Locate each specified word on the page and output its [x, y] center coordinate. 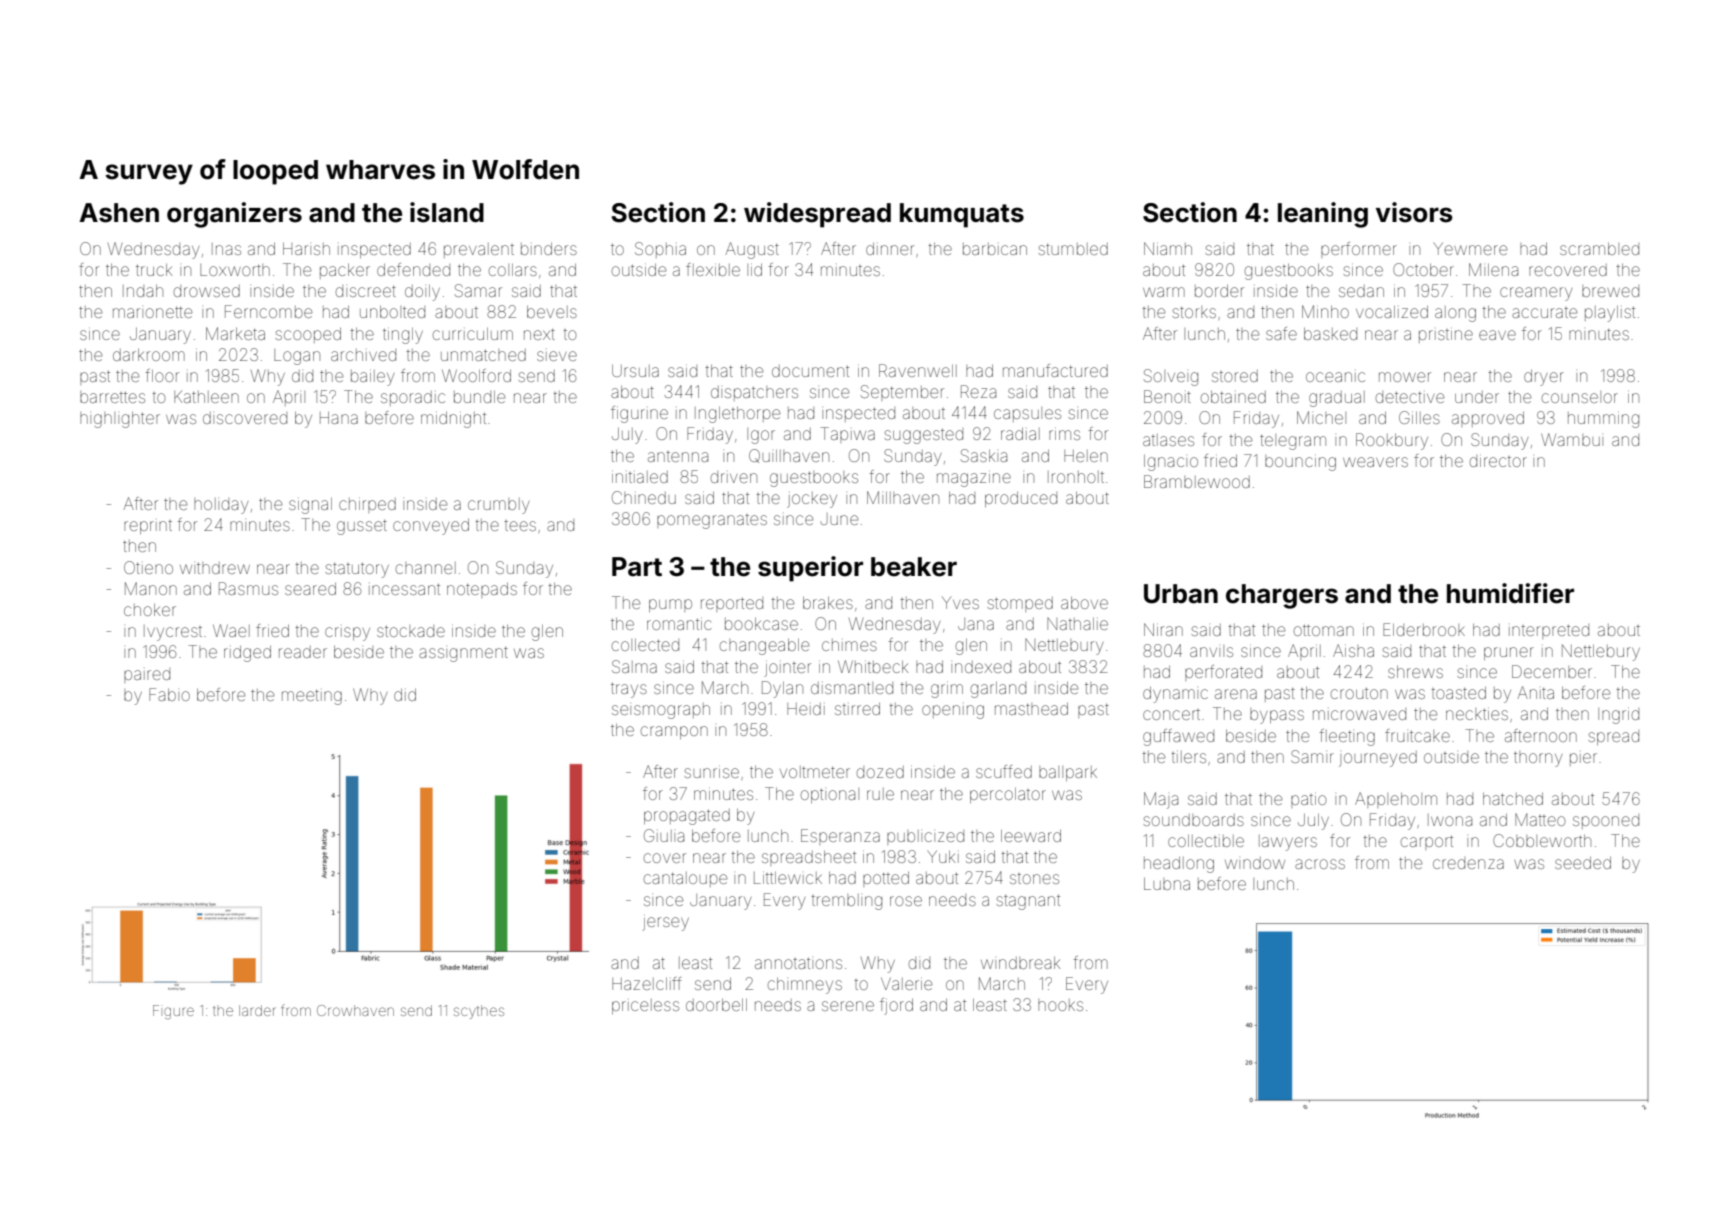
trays [629, 690]
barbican [995, 249]
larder [257, 1010]
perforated [1223, 673]
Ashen [119, 213]
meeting [312, 697]
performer [1359, 250]
